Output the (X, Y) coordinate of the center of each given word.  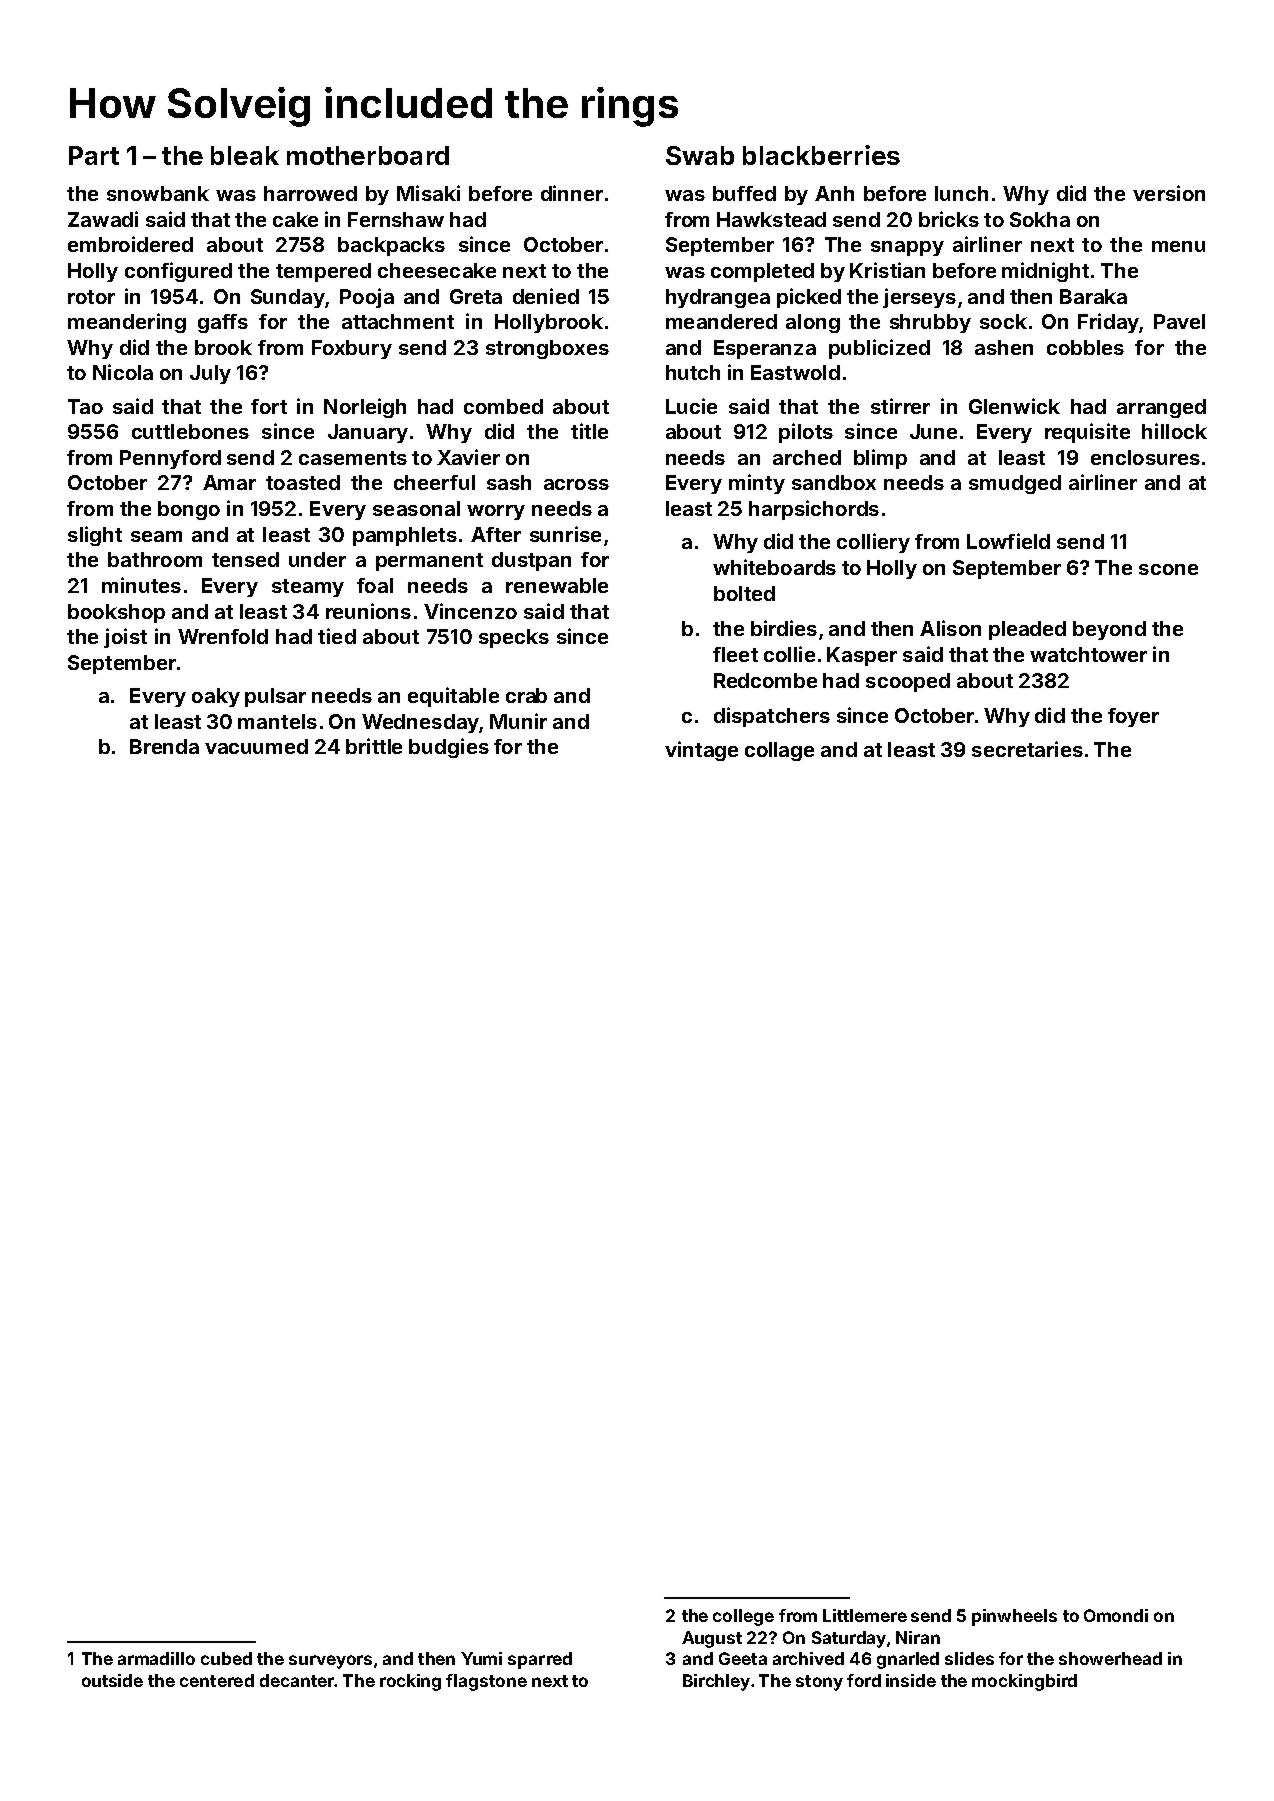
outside (112, 1680)
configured (178, 272)
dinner (572, 193)
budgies (449, 748)
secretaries (1027, 749)
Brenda (164, 746)
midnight (1045, 272)
